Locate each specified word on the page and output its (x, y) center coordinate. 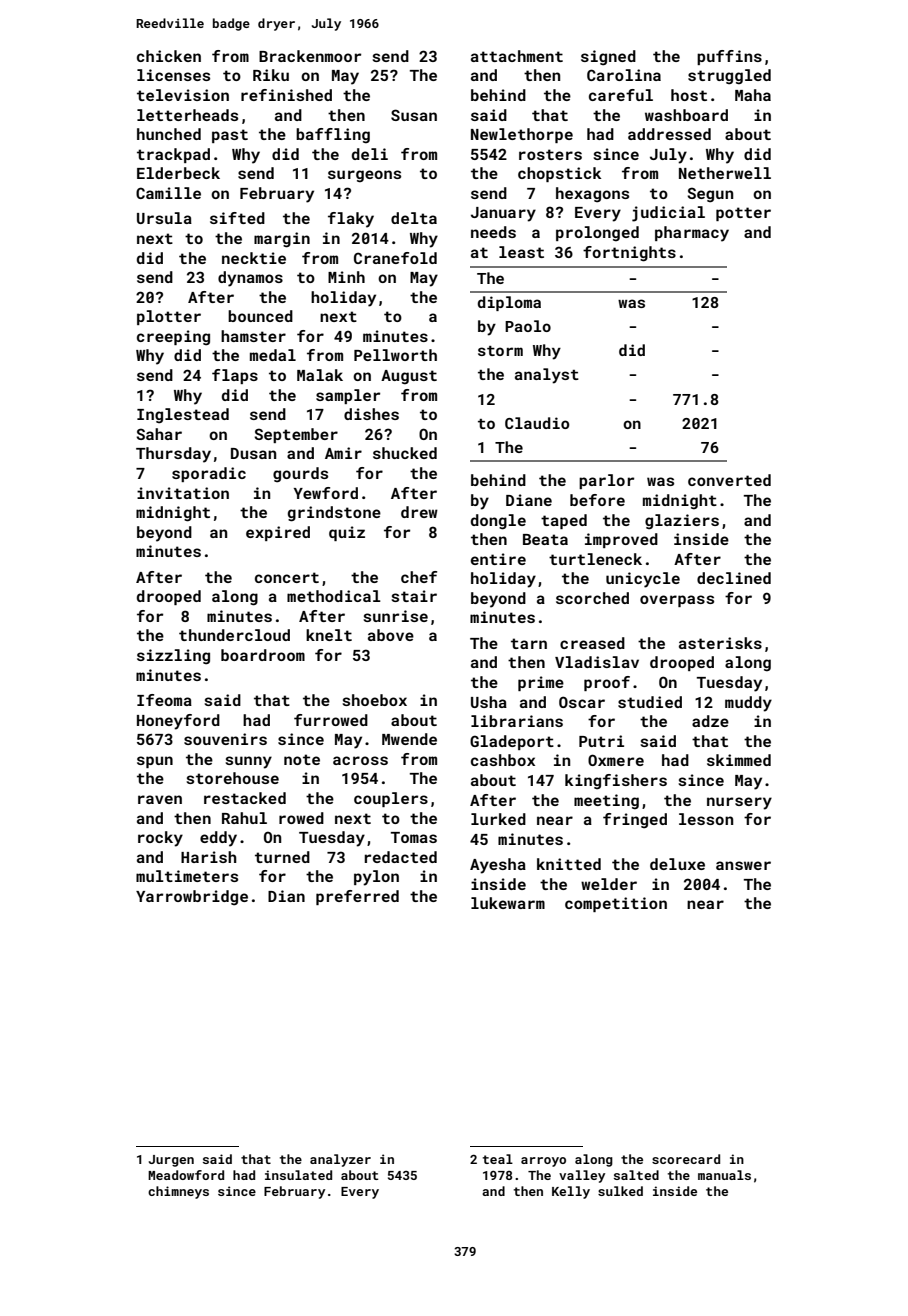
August (409, 377)
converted (729, 480)
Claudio (537, 423)
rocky (160, 839)
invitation (183, 493)
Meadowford (186, 1175)
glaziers (682, 522)
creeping (173, 338)
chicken (169, 56)
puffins (729, 57)
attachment (517, 56)
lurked (498, 819)
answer (743, 865)
